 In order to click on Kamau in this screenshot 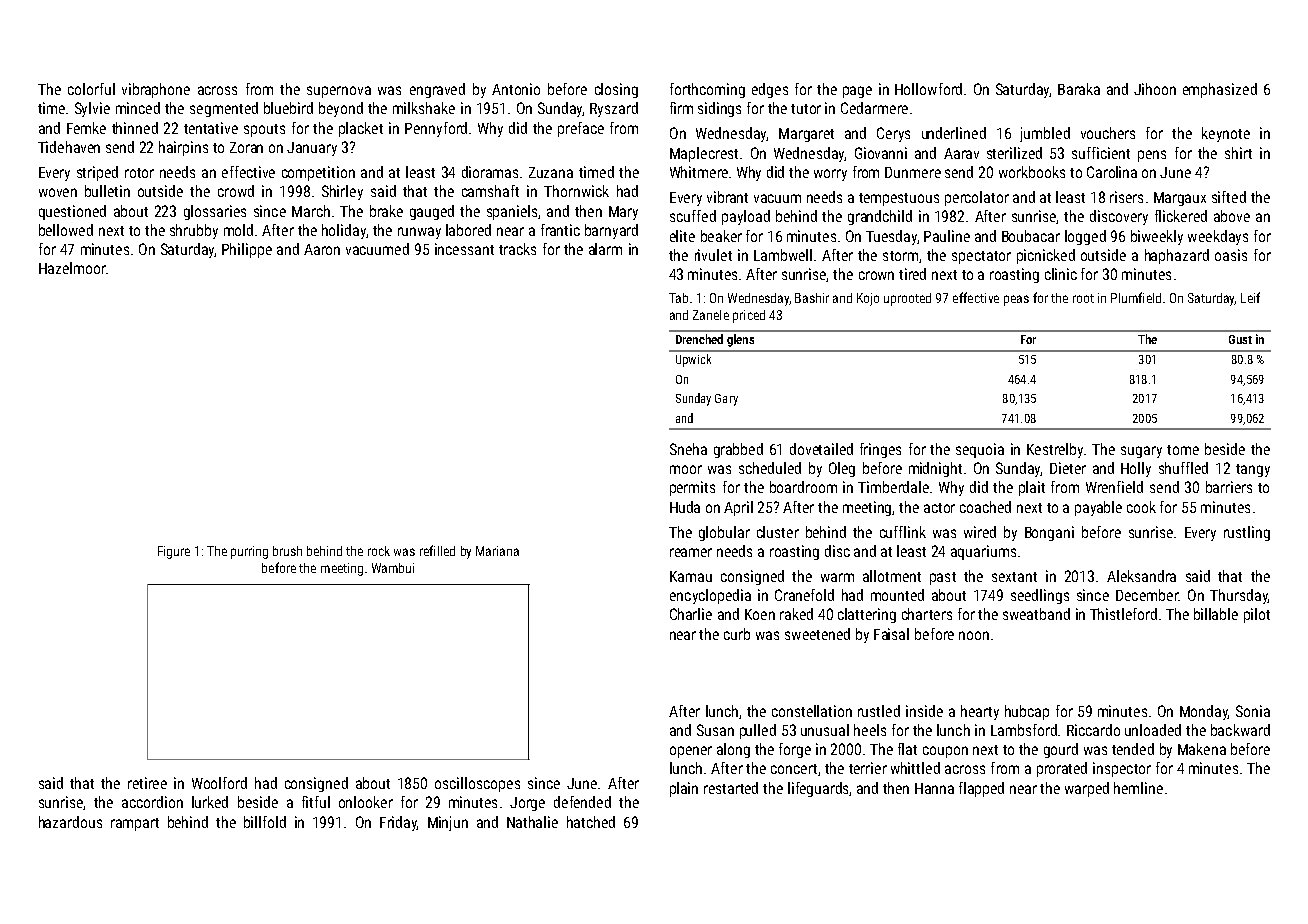, I will do `click(691, 576)`.
